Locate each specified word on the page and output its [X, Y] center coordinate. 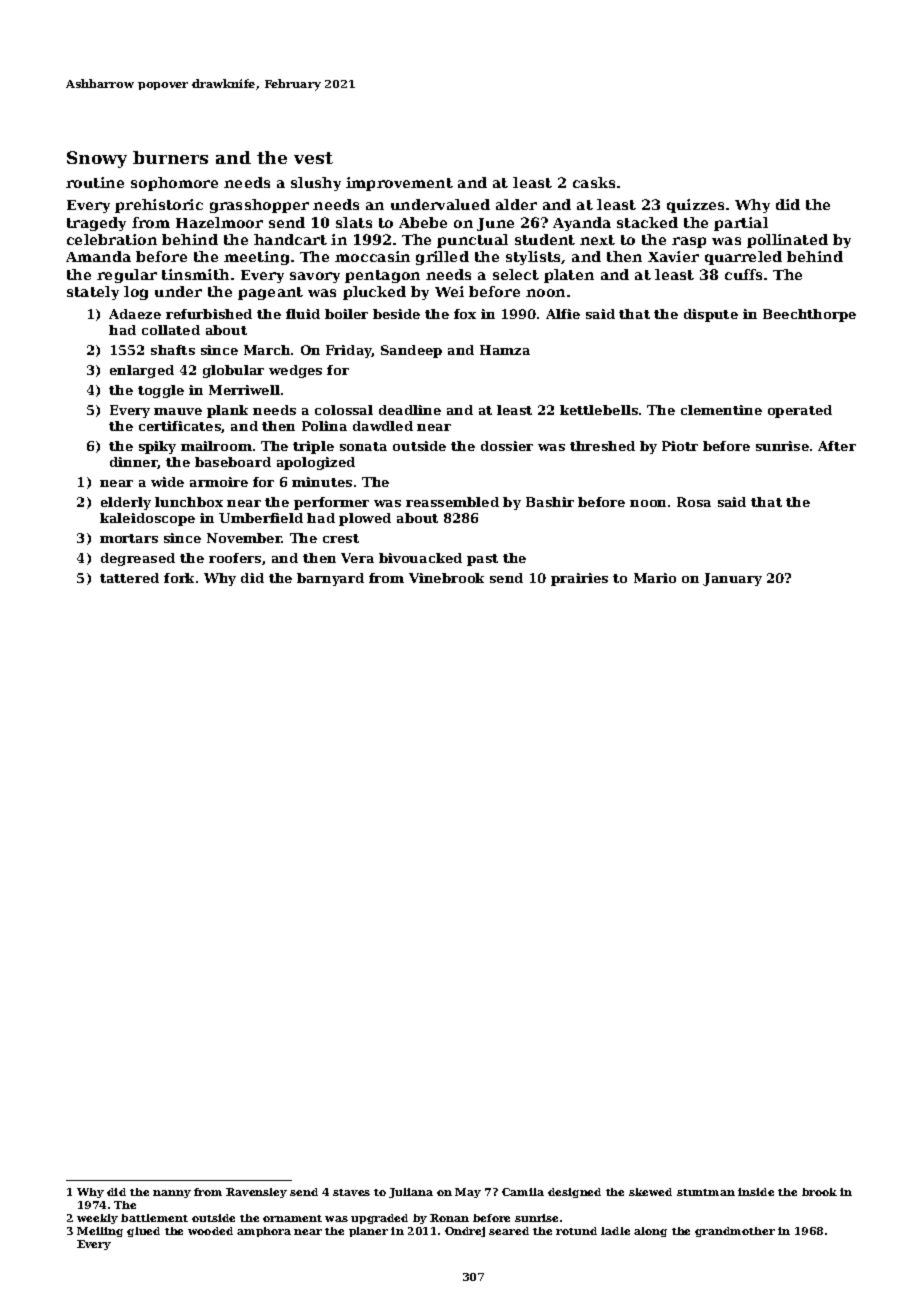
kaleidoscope [147, 519]
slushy [316, 184]
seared [509, 1231]
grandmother [735, 1232]
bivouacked [420, 558]
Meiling [100, 1232]
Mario [655, 578]
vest [313, 158]
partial [741, 224]
